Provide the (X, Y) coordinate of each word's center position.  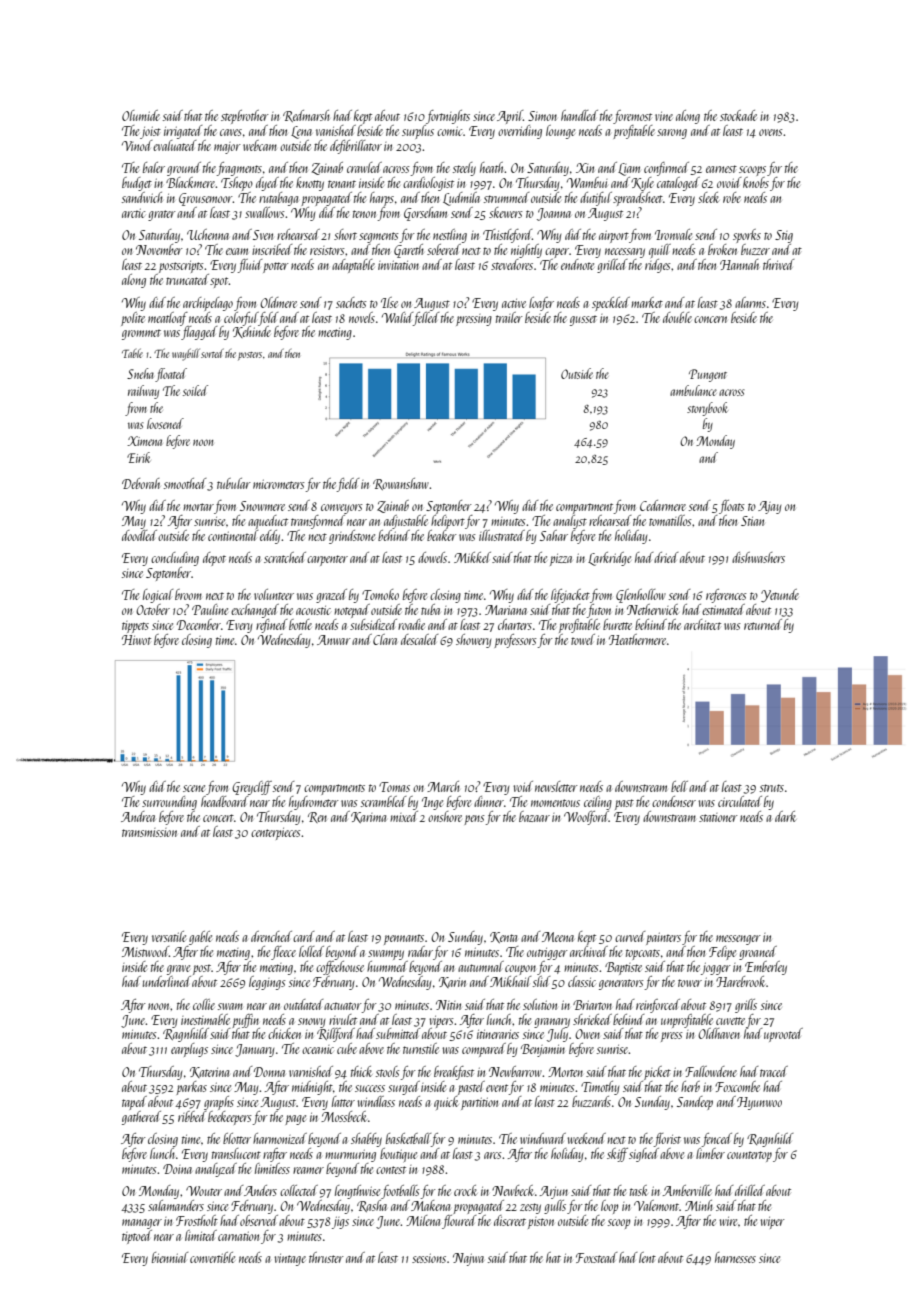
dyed (267, 184)
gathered (141, 1118)
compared (484, 1050)
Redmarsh (306, 116)
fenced (716, 1140)
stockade (738, 115)
